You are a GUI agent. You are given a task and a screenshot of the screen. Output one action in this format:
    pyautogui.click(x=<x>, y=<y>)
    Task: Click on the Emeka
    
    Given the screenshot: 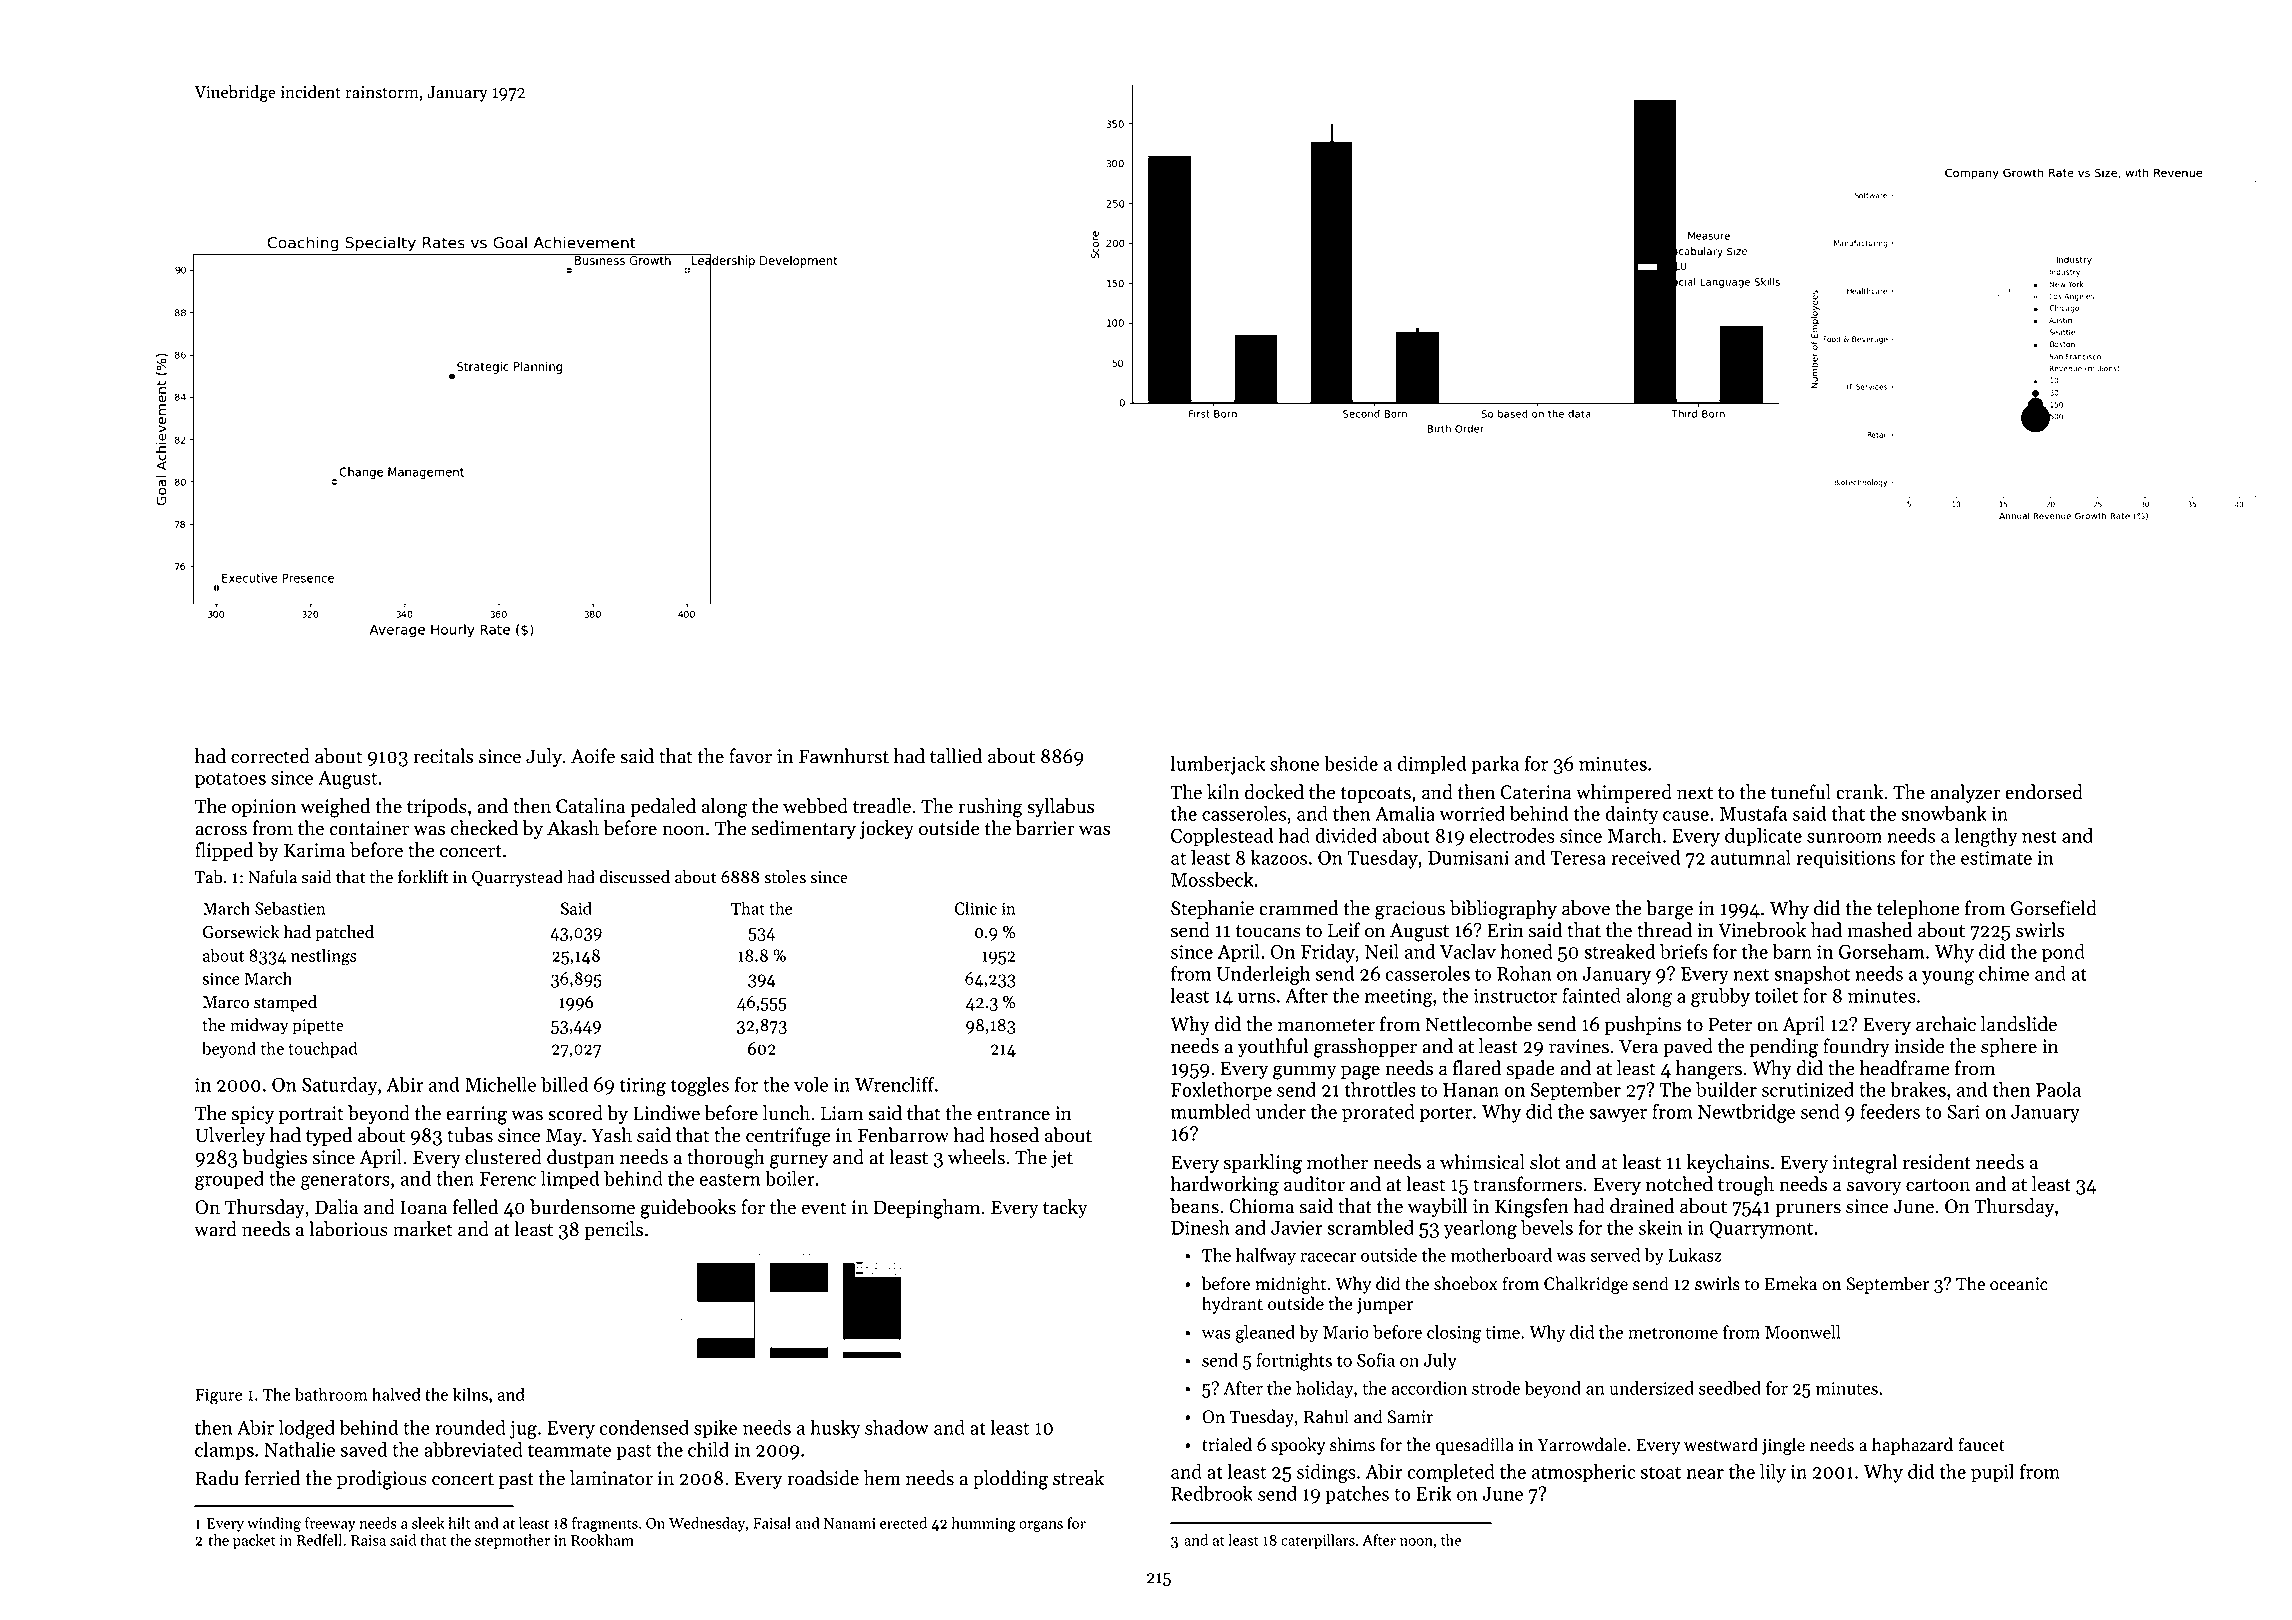 What is the action you would take?
    pyautogui.click(x=1791, y=1283)
